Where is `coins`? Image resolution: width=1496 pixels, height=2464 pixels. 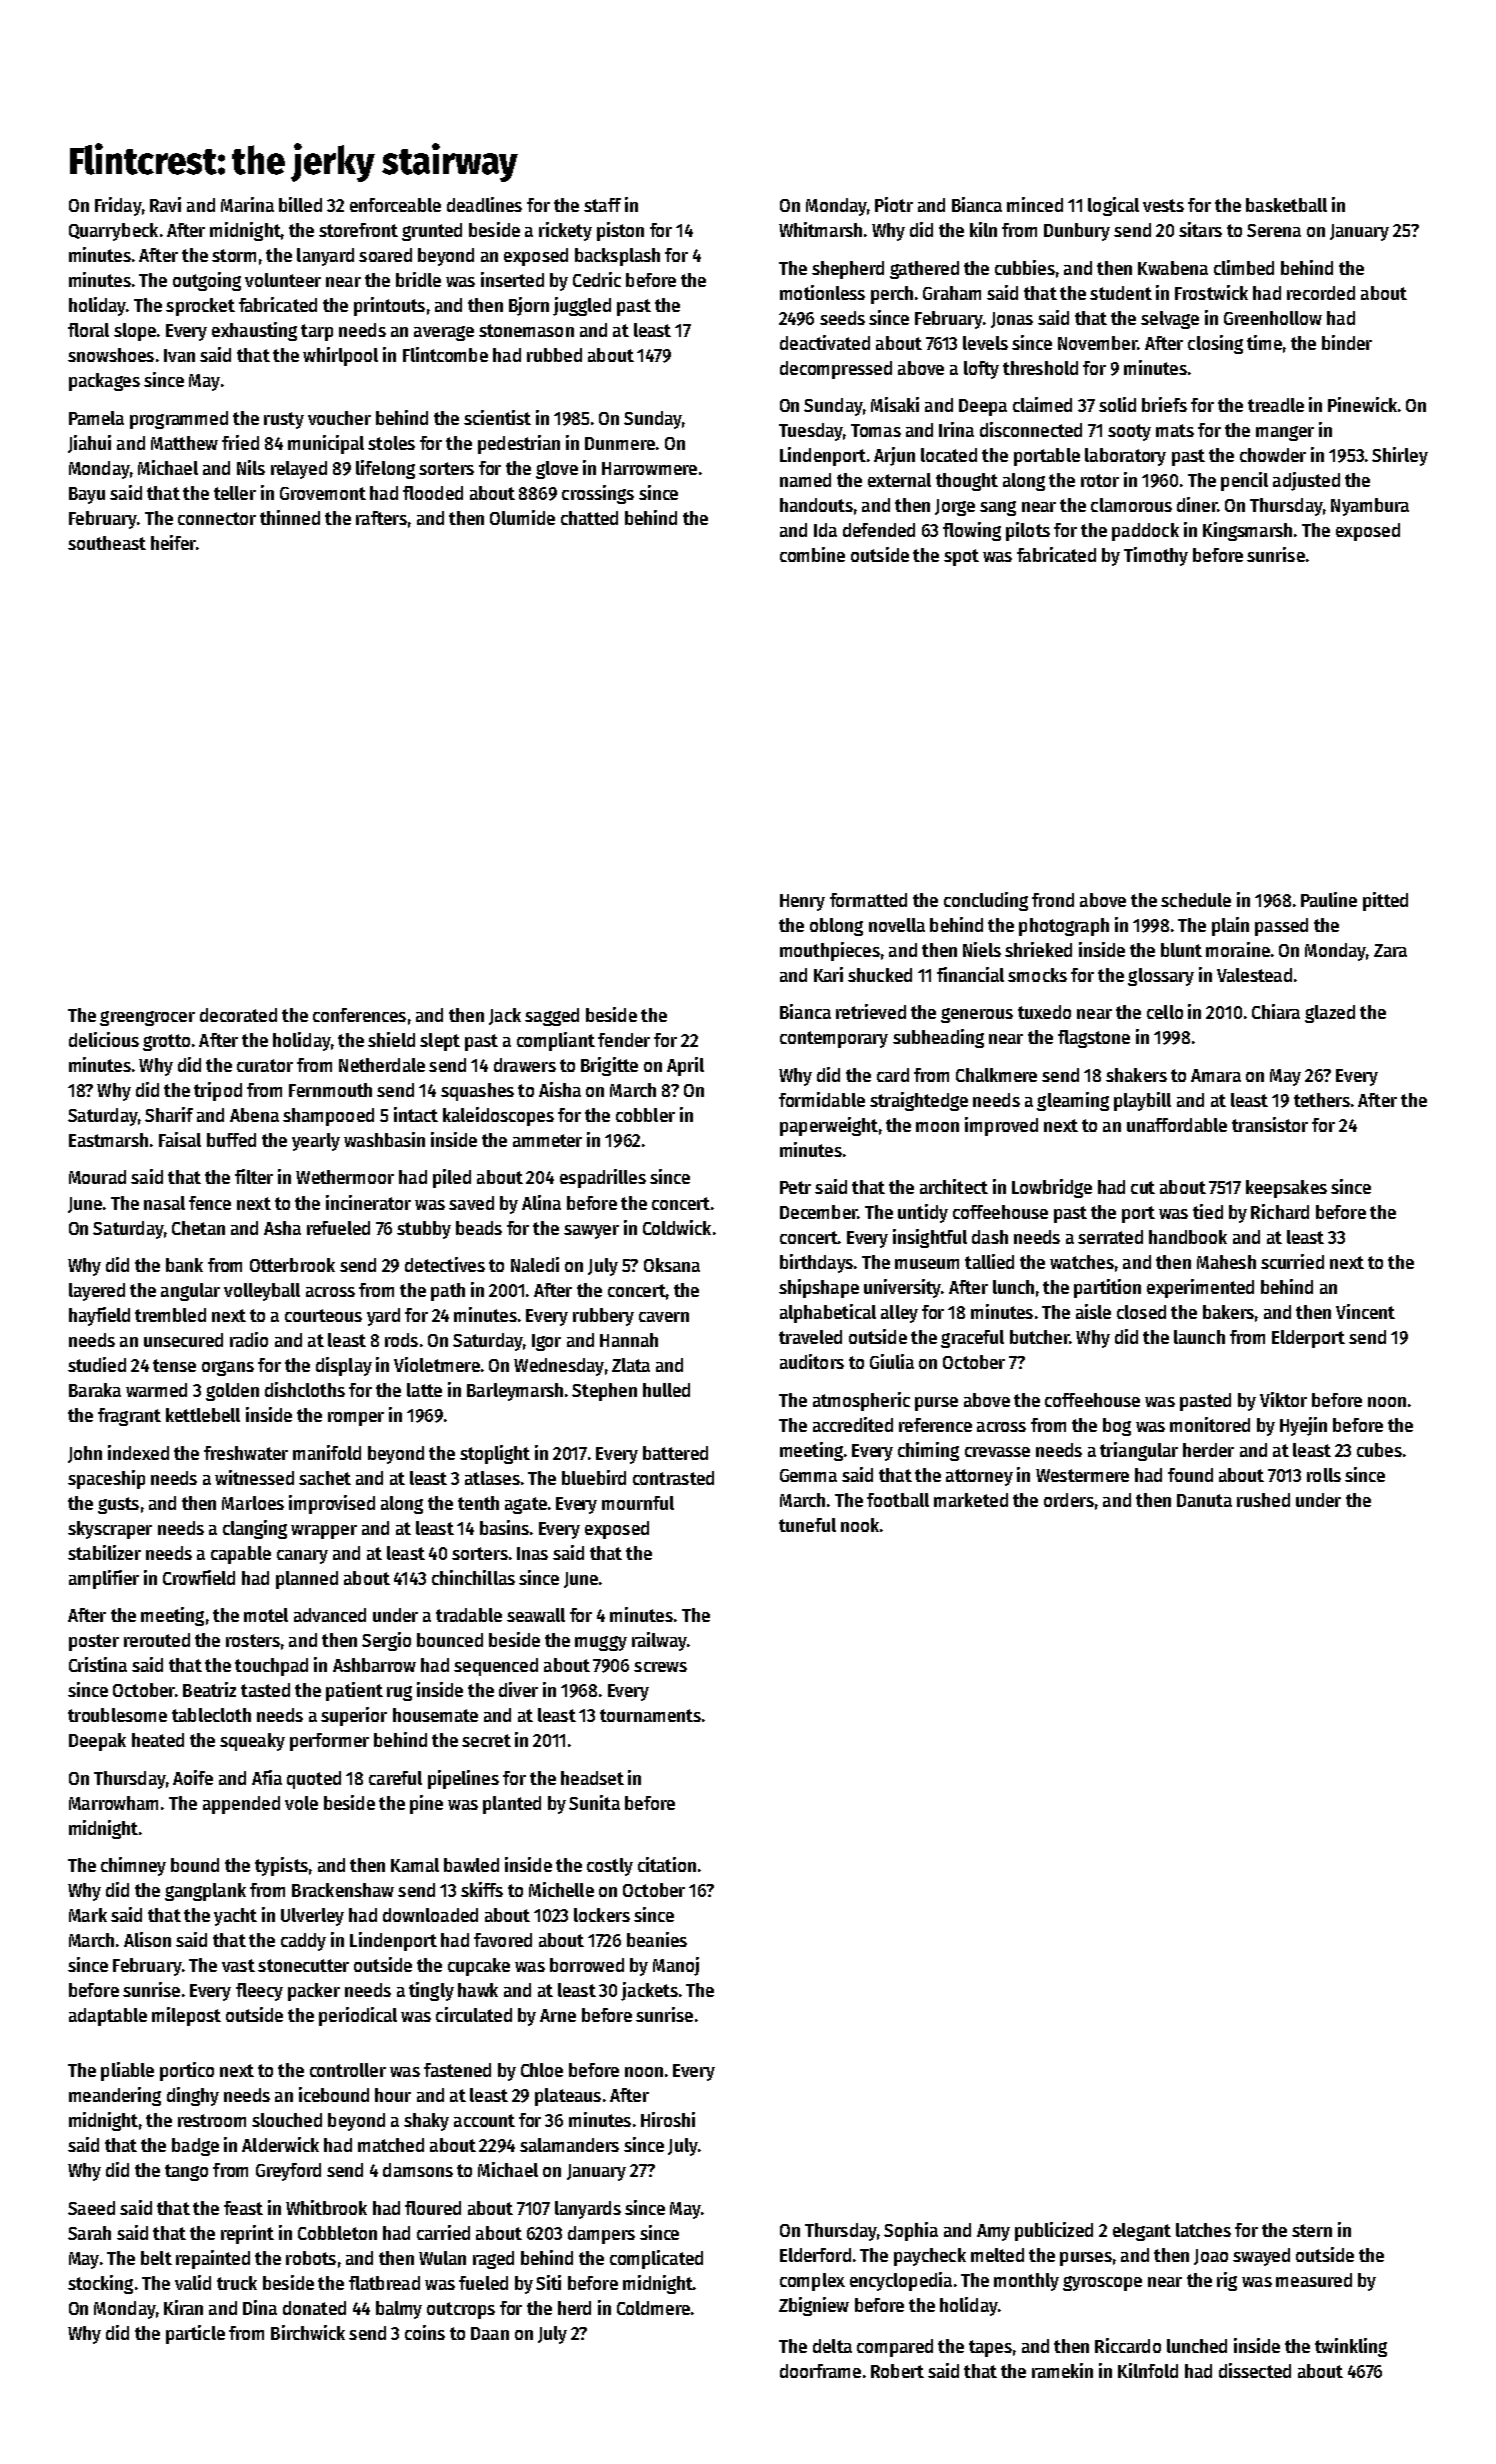
coins is located at coordinates (425, 2332).
